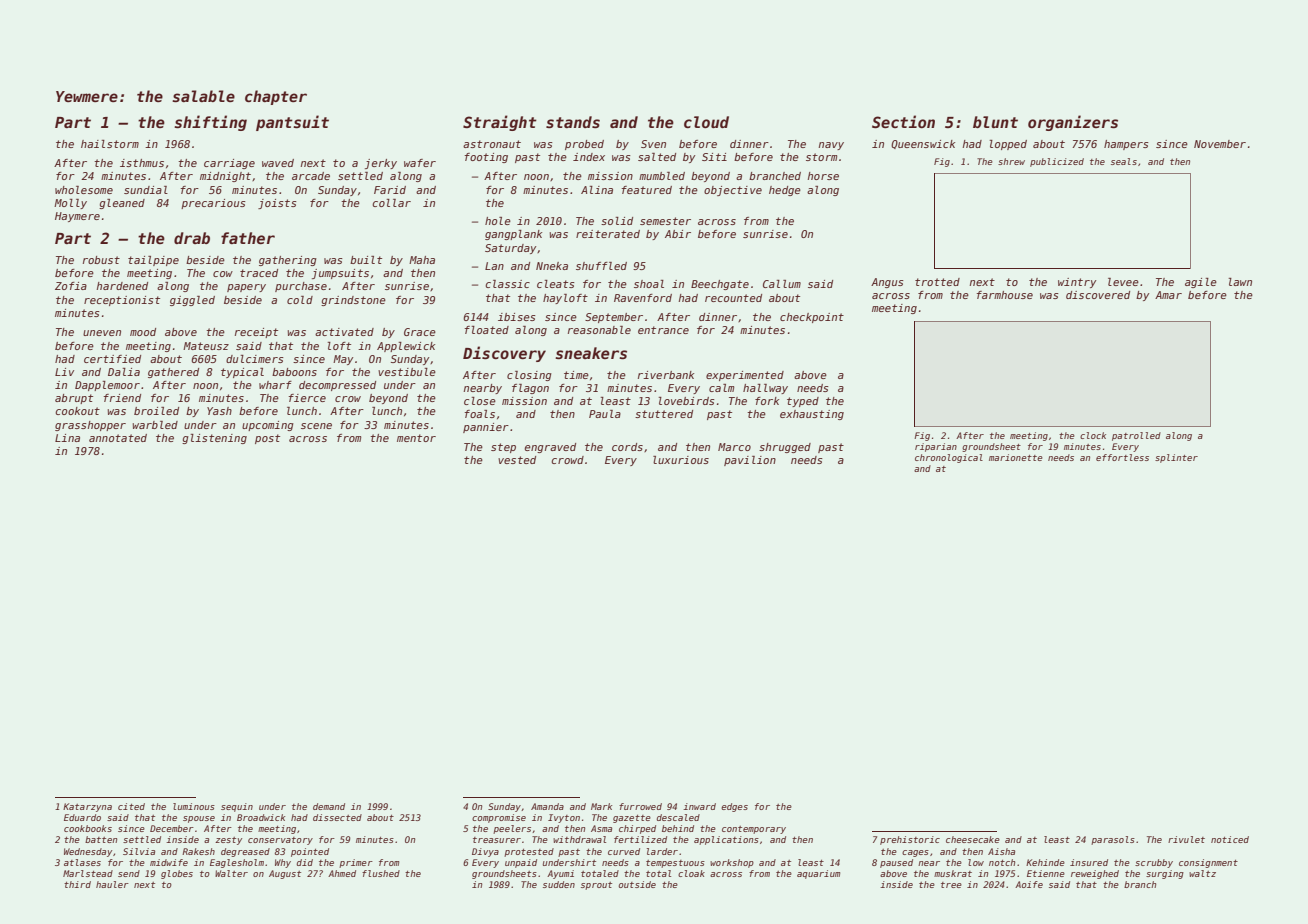 The height and width of the page is (924, 1308). What do you see at coordinates (77, 884) in the page?
I see `third` at bounding box center [77, 884].
